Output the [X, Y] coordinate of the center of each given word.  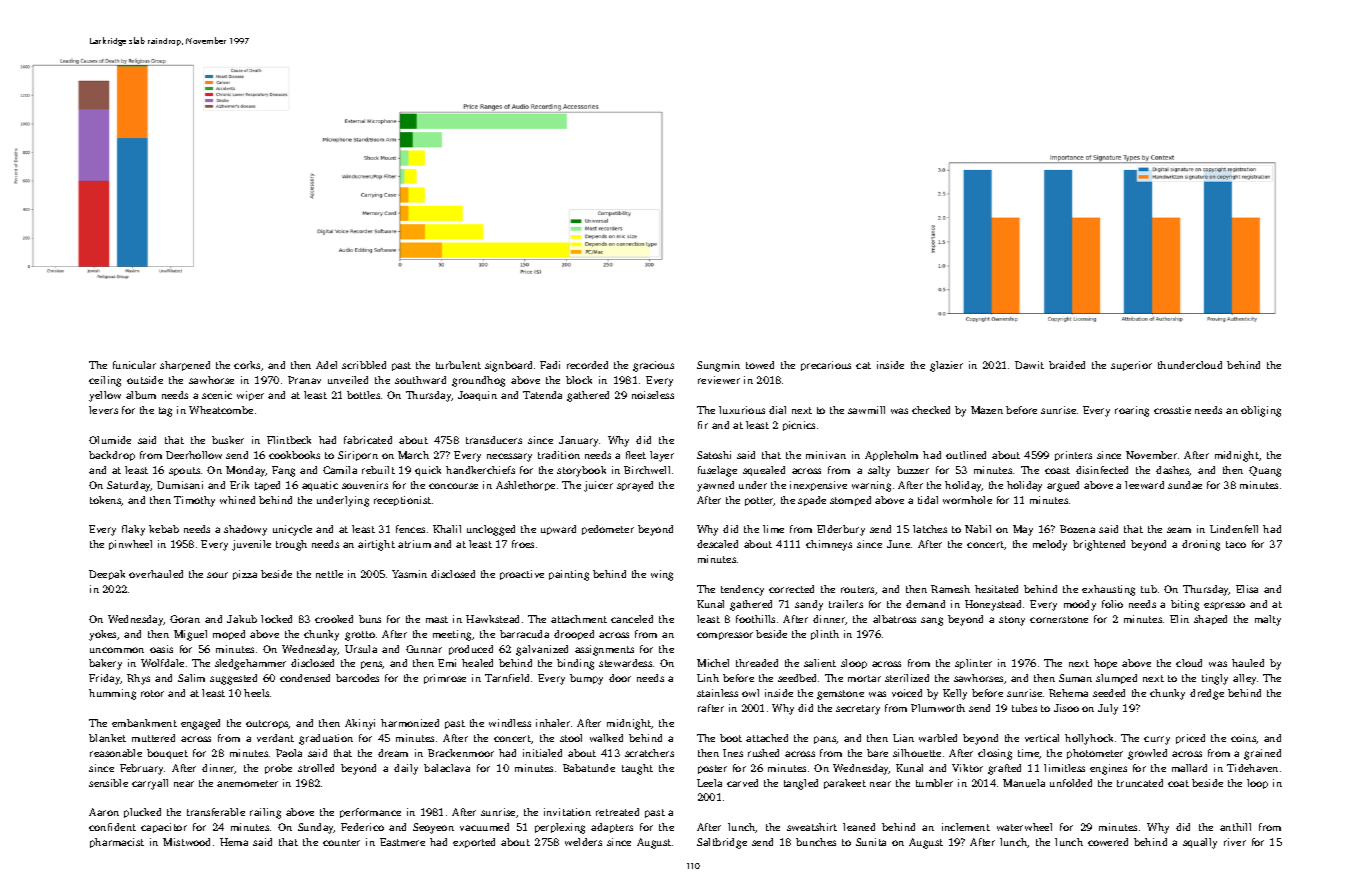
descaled [717, 544]
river [1235, 842]
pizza [245, 575]
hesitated [996, 589]
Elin [1179, 619]
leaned [859, 827]
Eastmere [402, 842]
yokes [102, 635]
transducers [494, 440]
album [141, 395]
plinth [825, 635]
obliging [1261, 411]
